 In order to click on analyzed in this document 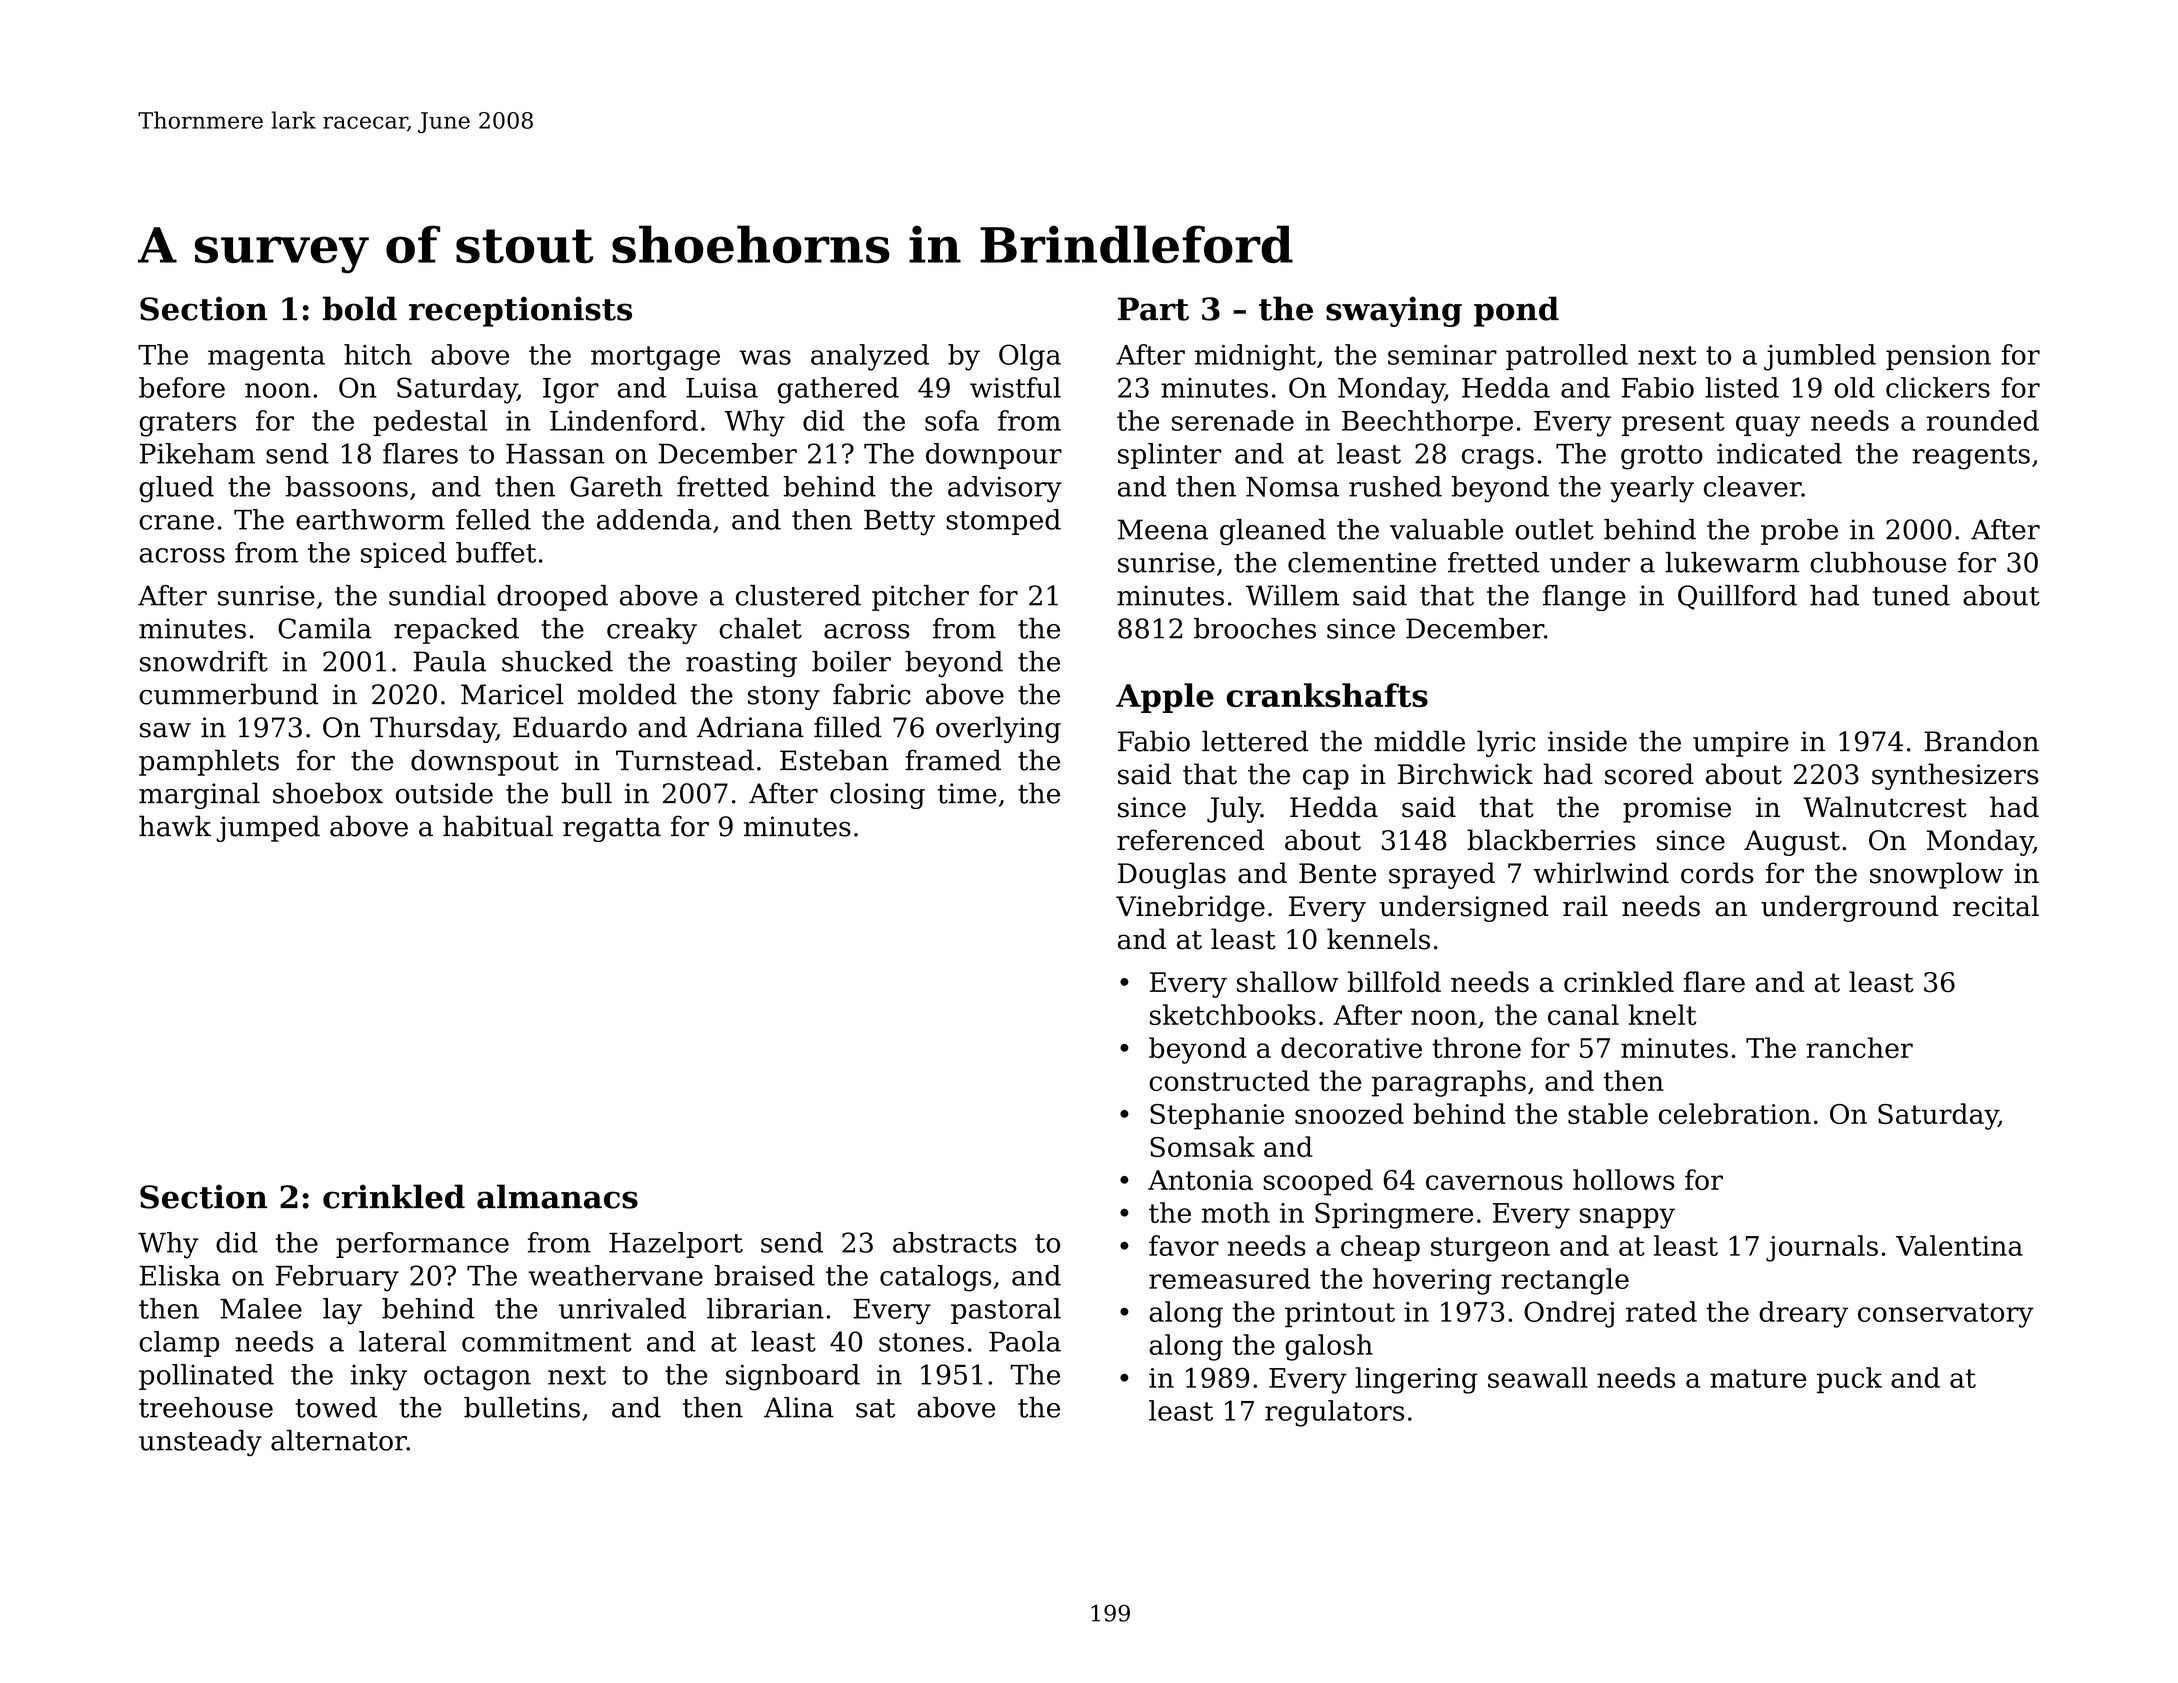, I will do `click(870, 357)`.
